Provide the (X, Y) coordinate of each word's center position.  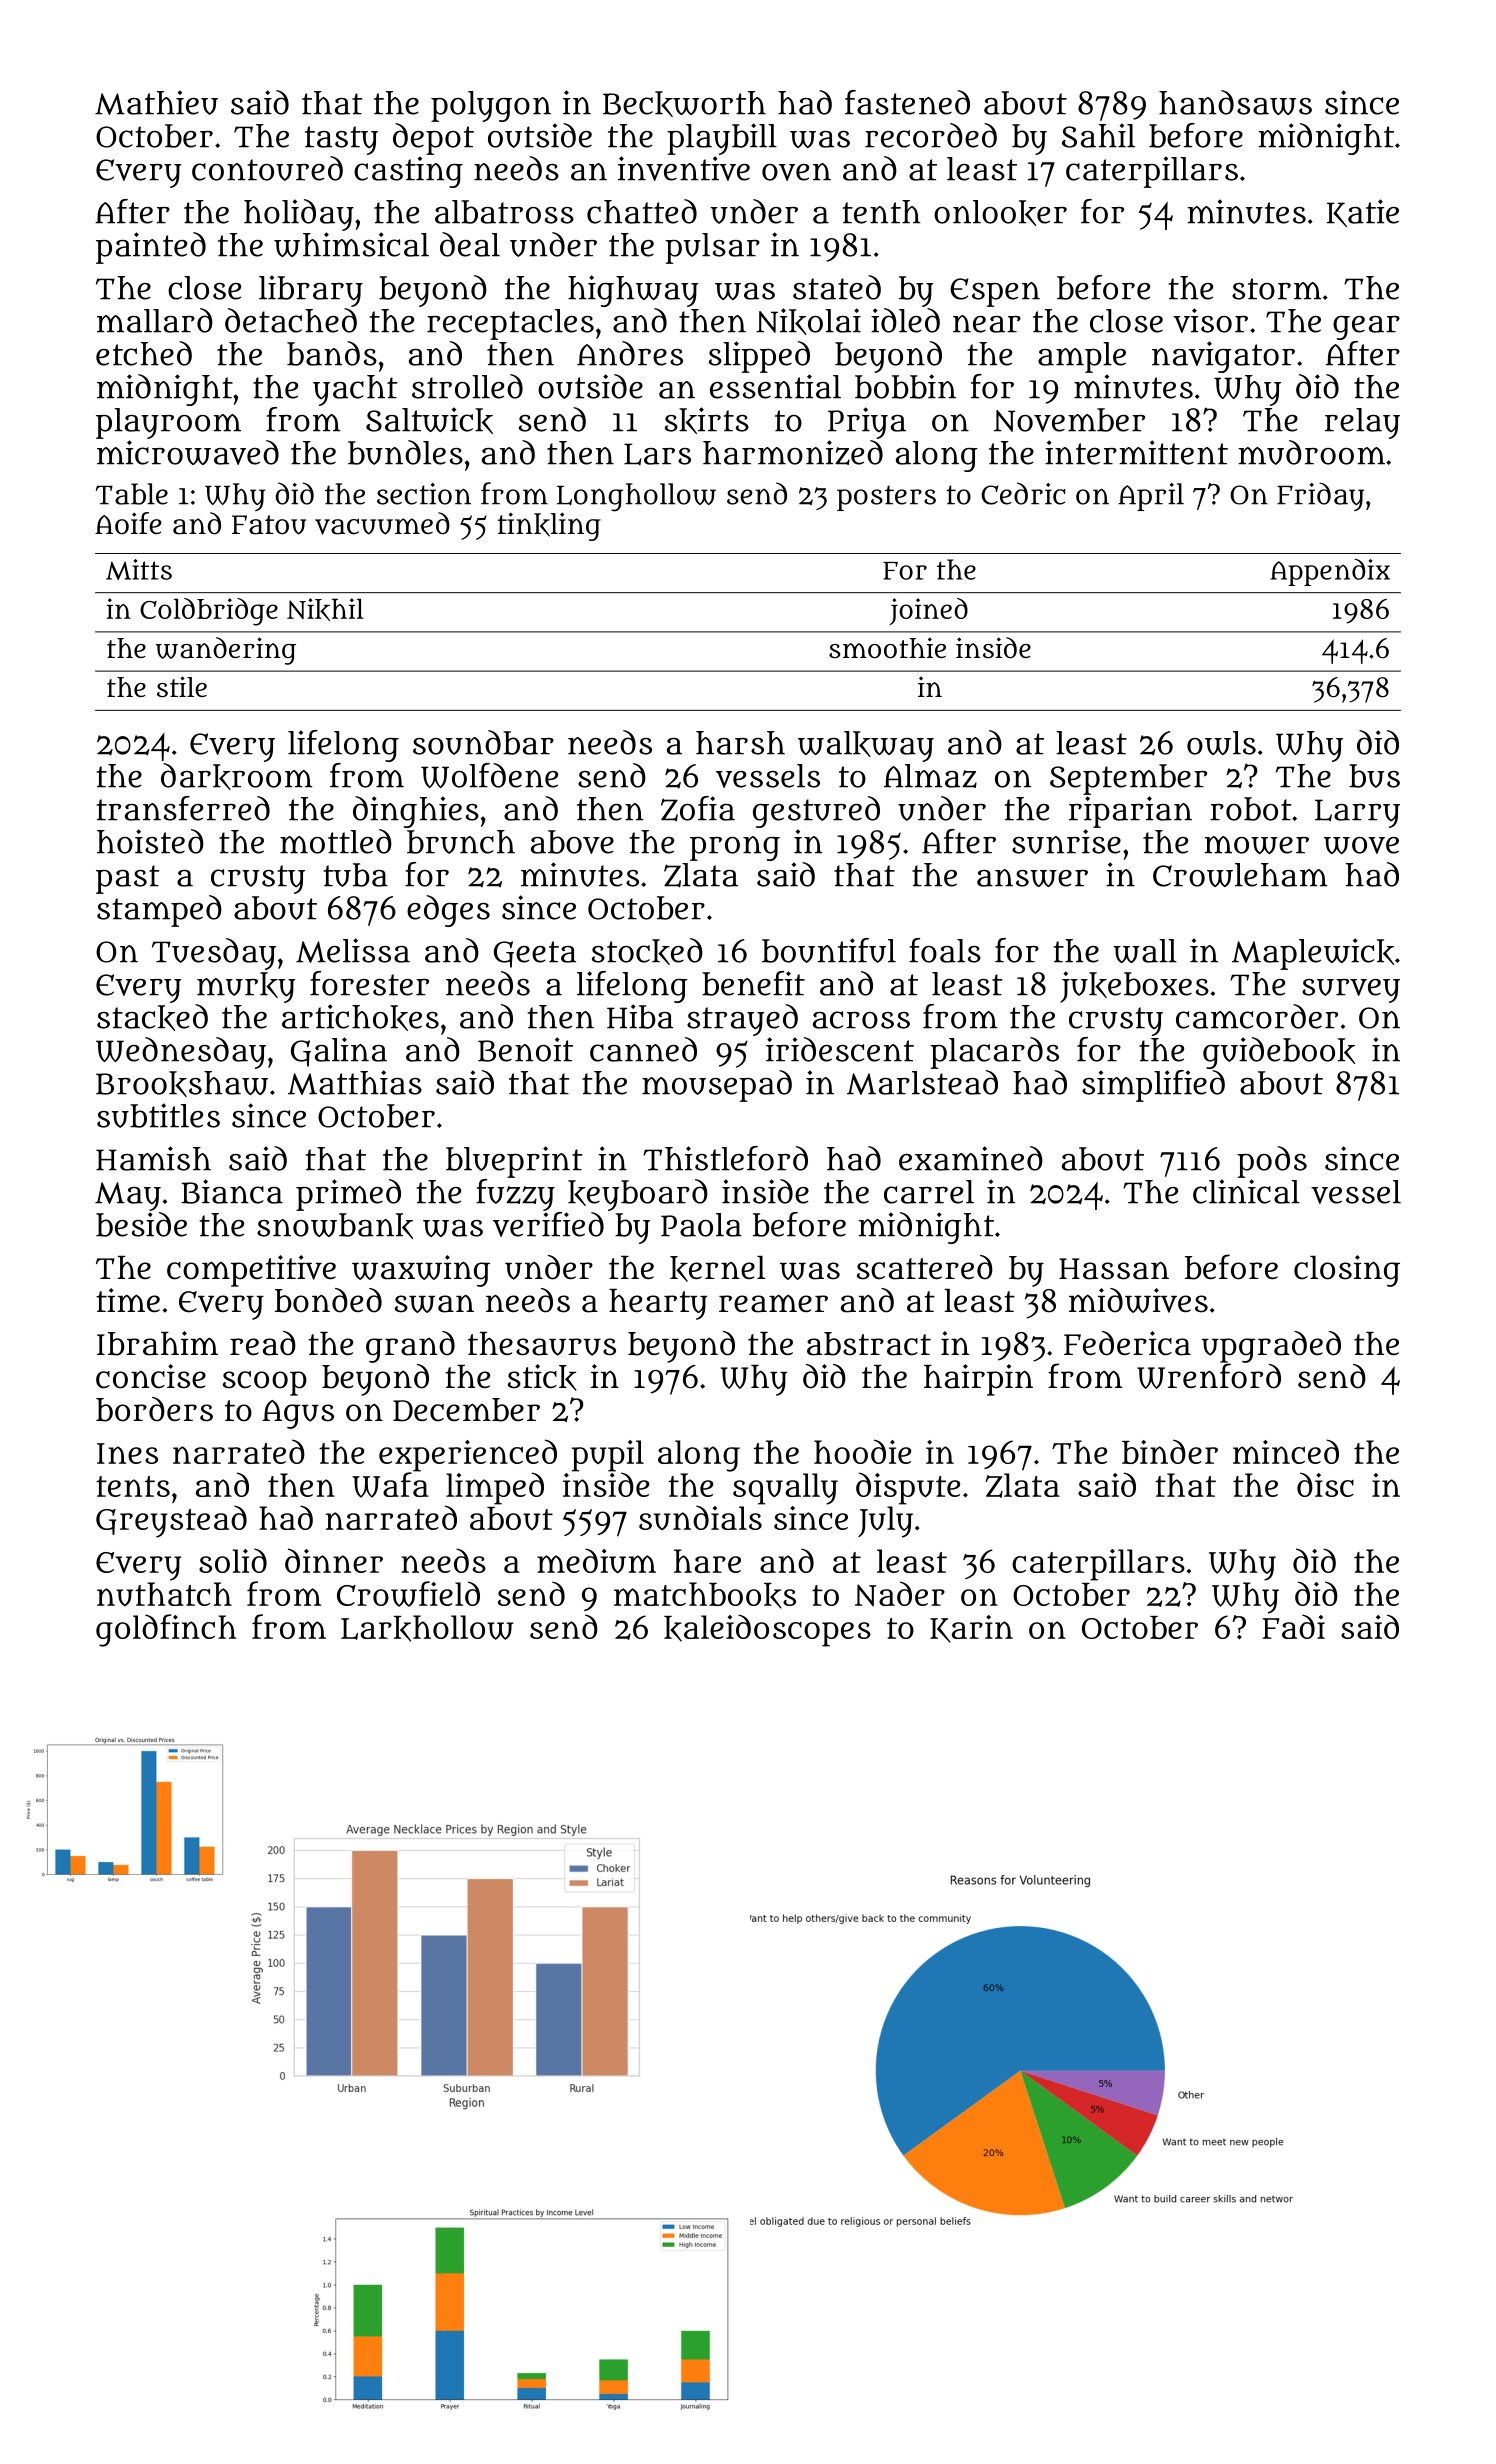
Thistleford (725, 1158)
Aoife (128, 523)
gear (1366, 328)
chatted (642, 211)
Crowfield (408, 1594)
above (572, 842)
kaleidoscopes (767, 1630)
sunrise (1066, 841)
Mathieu (156, 102)
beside (141, 1224)
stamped (159, 911)
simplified (1153, 1086)
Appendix (1330, 572)
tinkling (549, 526)
